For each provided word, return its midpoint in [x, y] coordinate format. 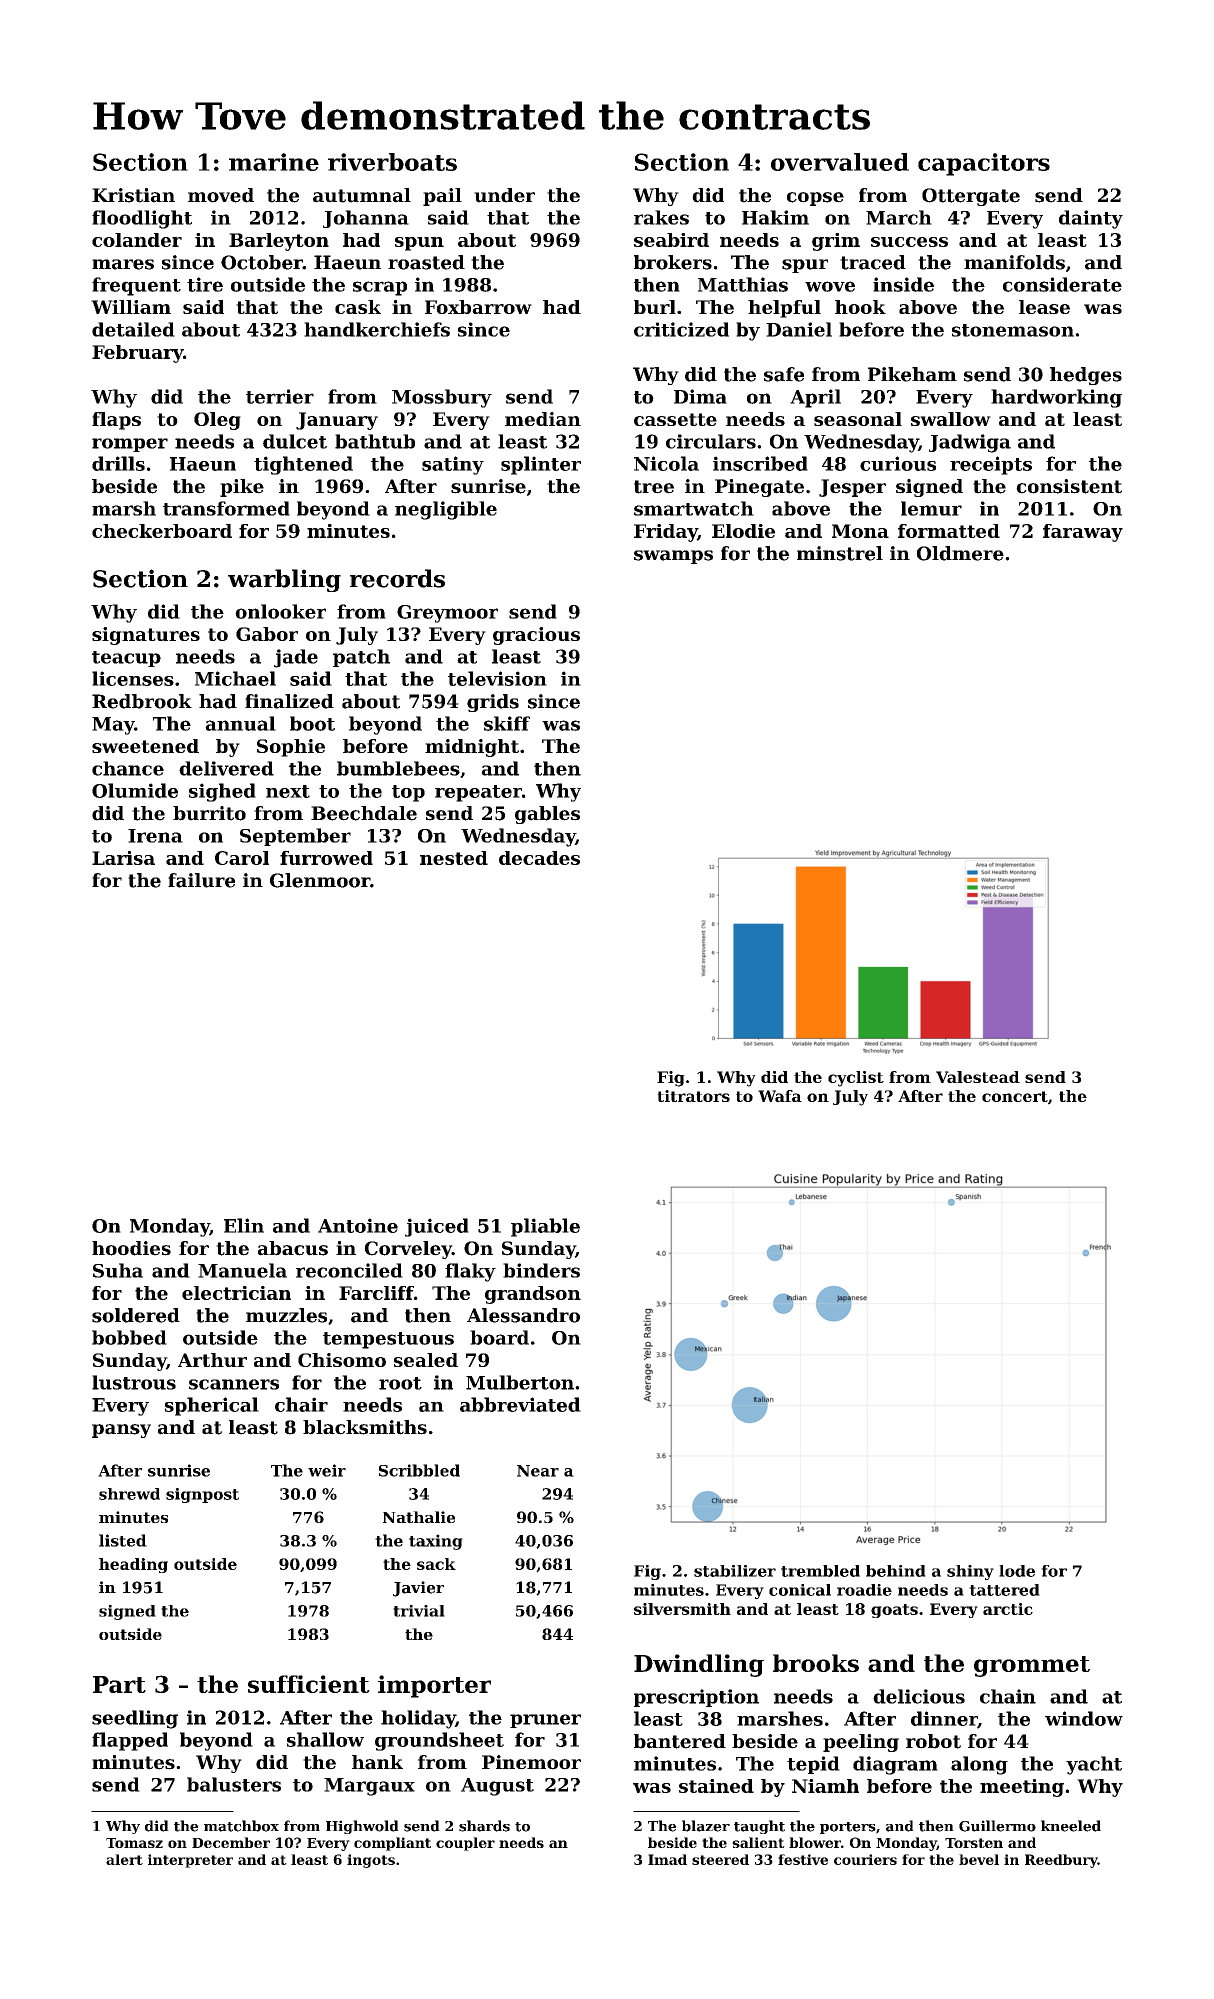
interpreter [190, 1861]
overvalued [840, 162]
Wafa [780, 1096]
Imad [667, 1859]
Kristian [133, 195]
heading [133, 1565]
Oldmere [960, 553]
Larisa [123, 858]
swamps [673, 557]
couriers [865, 1859]
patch [361, 658]
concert [1015, 1096]
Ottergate [971, 197]
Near [538, 1471]
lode [1017, 1571]
